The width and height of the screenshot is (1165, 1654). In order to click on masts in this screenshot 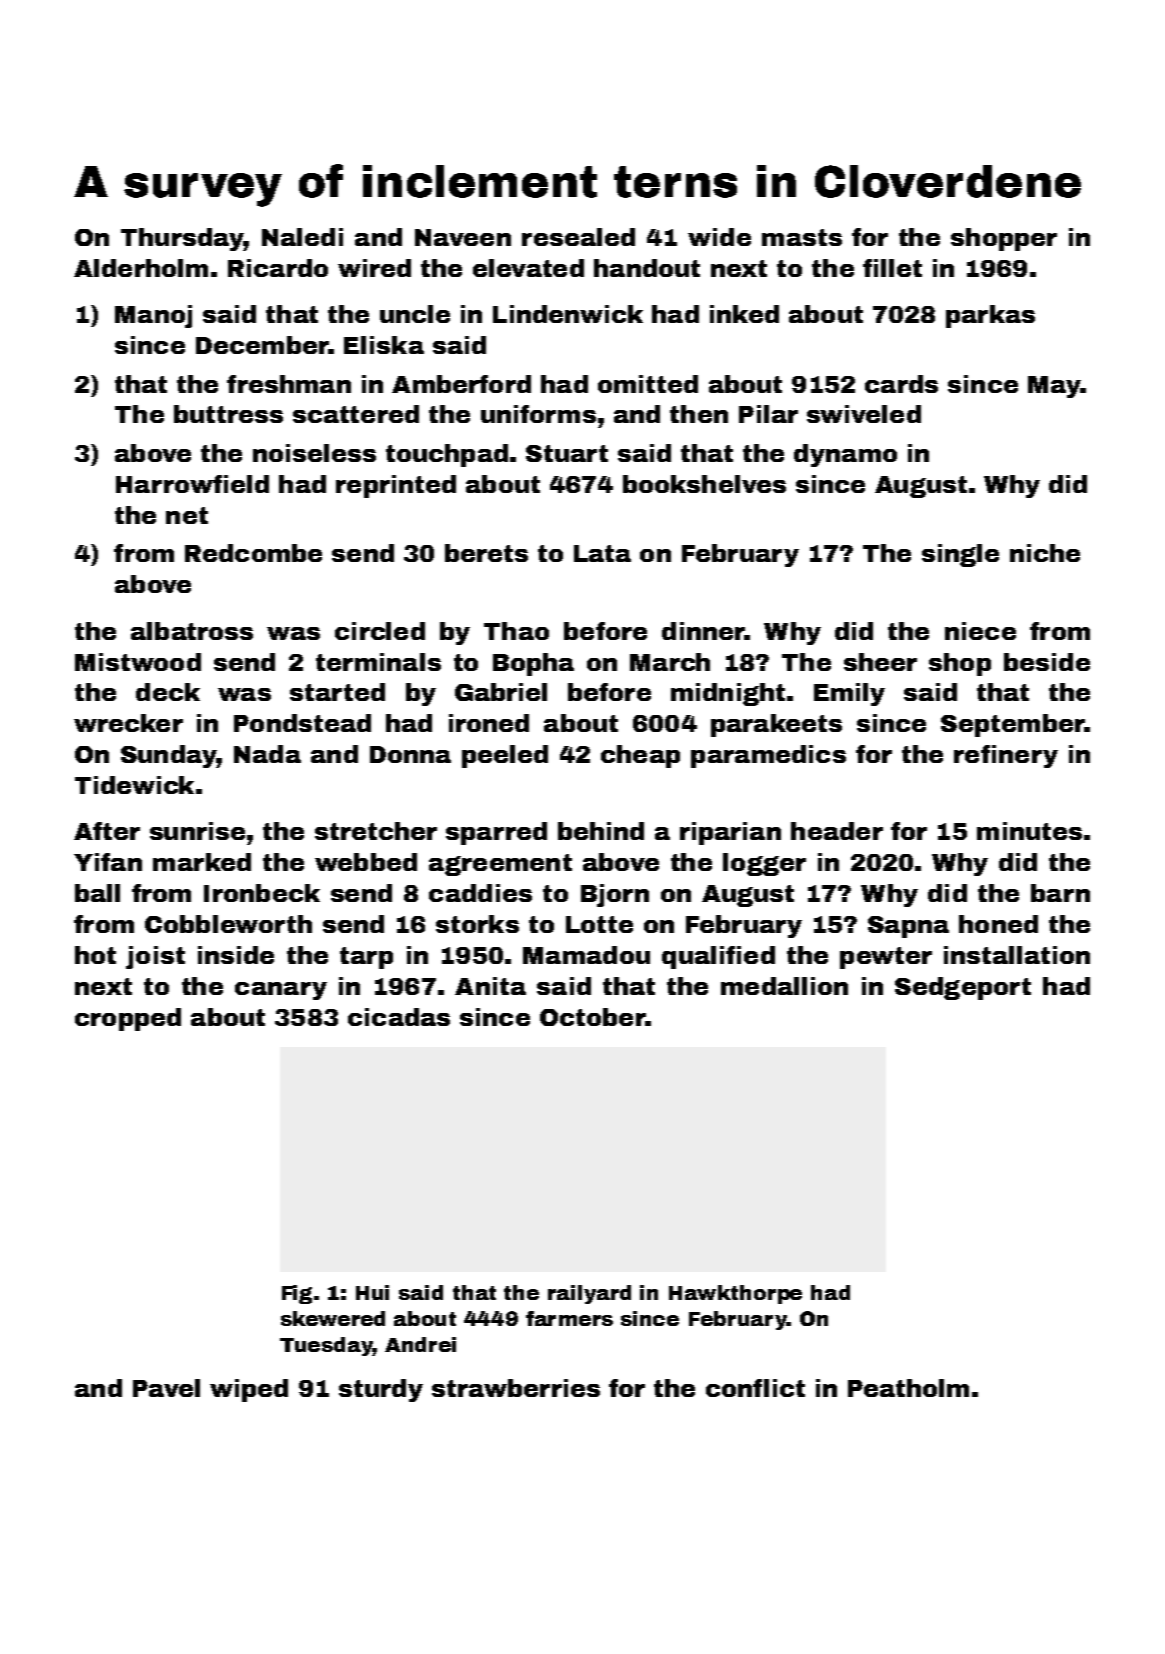, I will do `click(802, 237)`.
